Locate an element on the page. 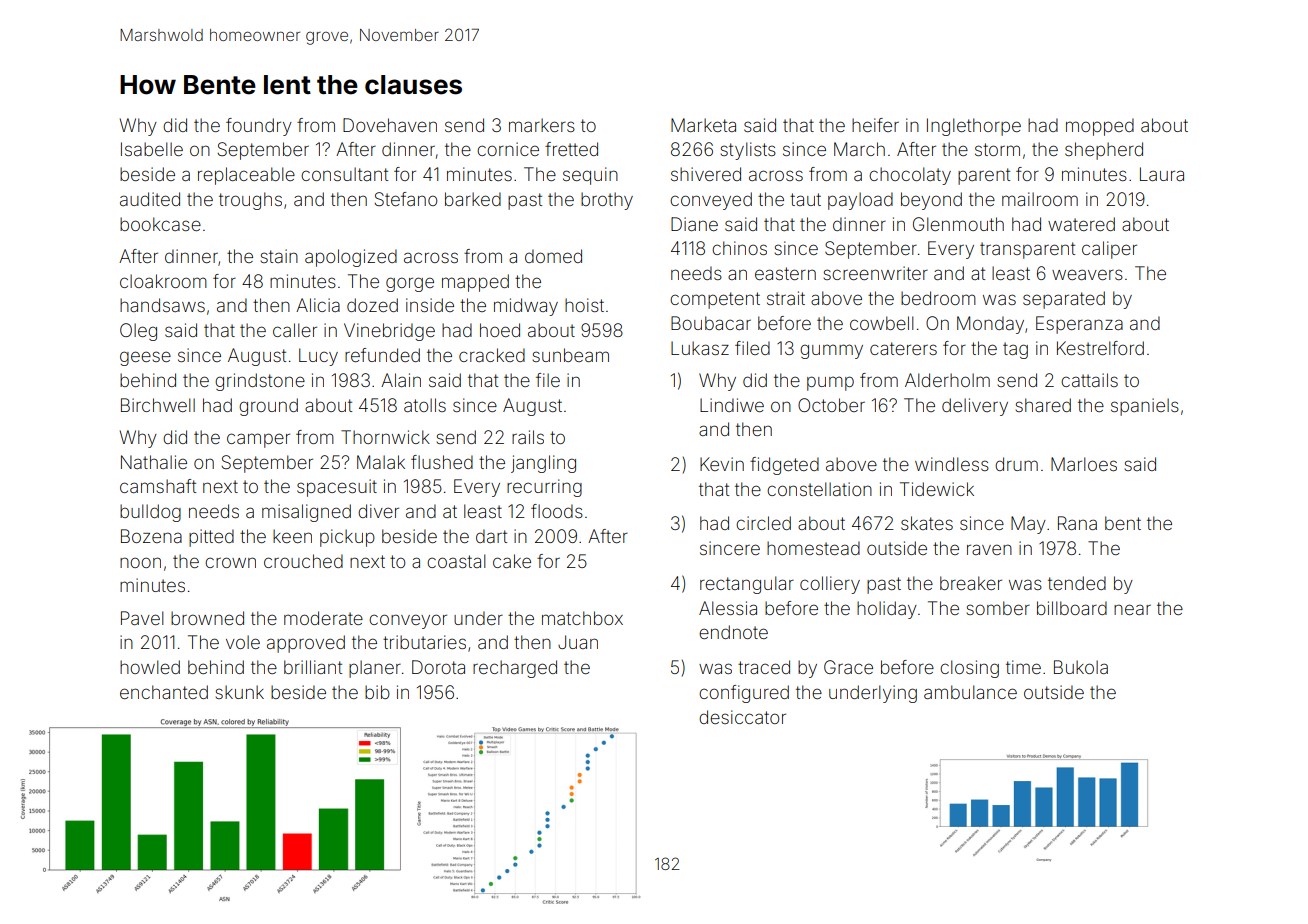 The image size is (1308, 924). traced is located at coordinates (764, 667).
